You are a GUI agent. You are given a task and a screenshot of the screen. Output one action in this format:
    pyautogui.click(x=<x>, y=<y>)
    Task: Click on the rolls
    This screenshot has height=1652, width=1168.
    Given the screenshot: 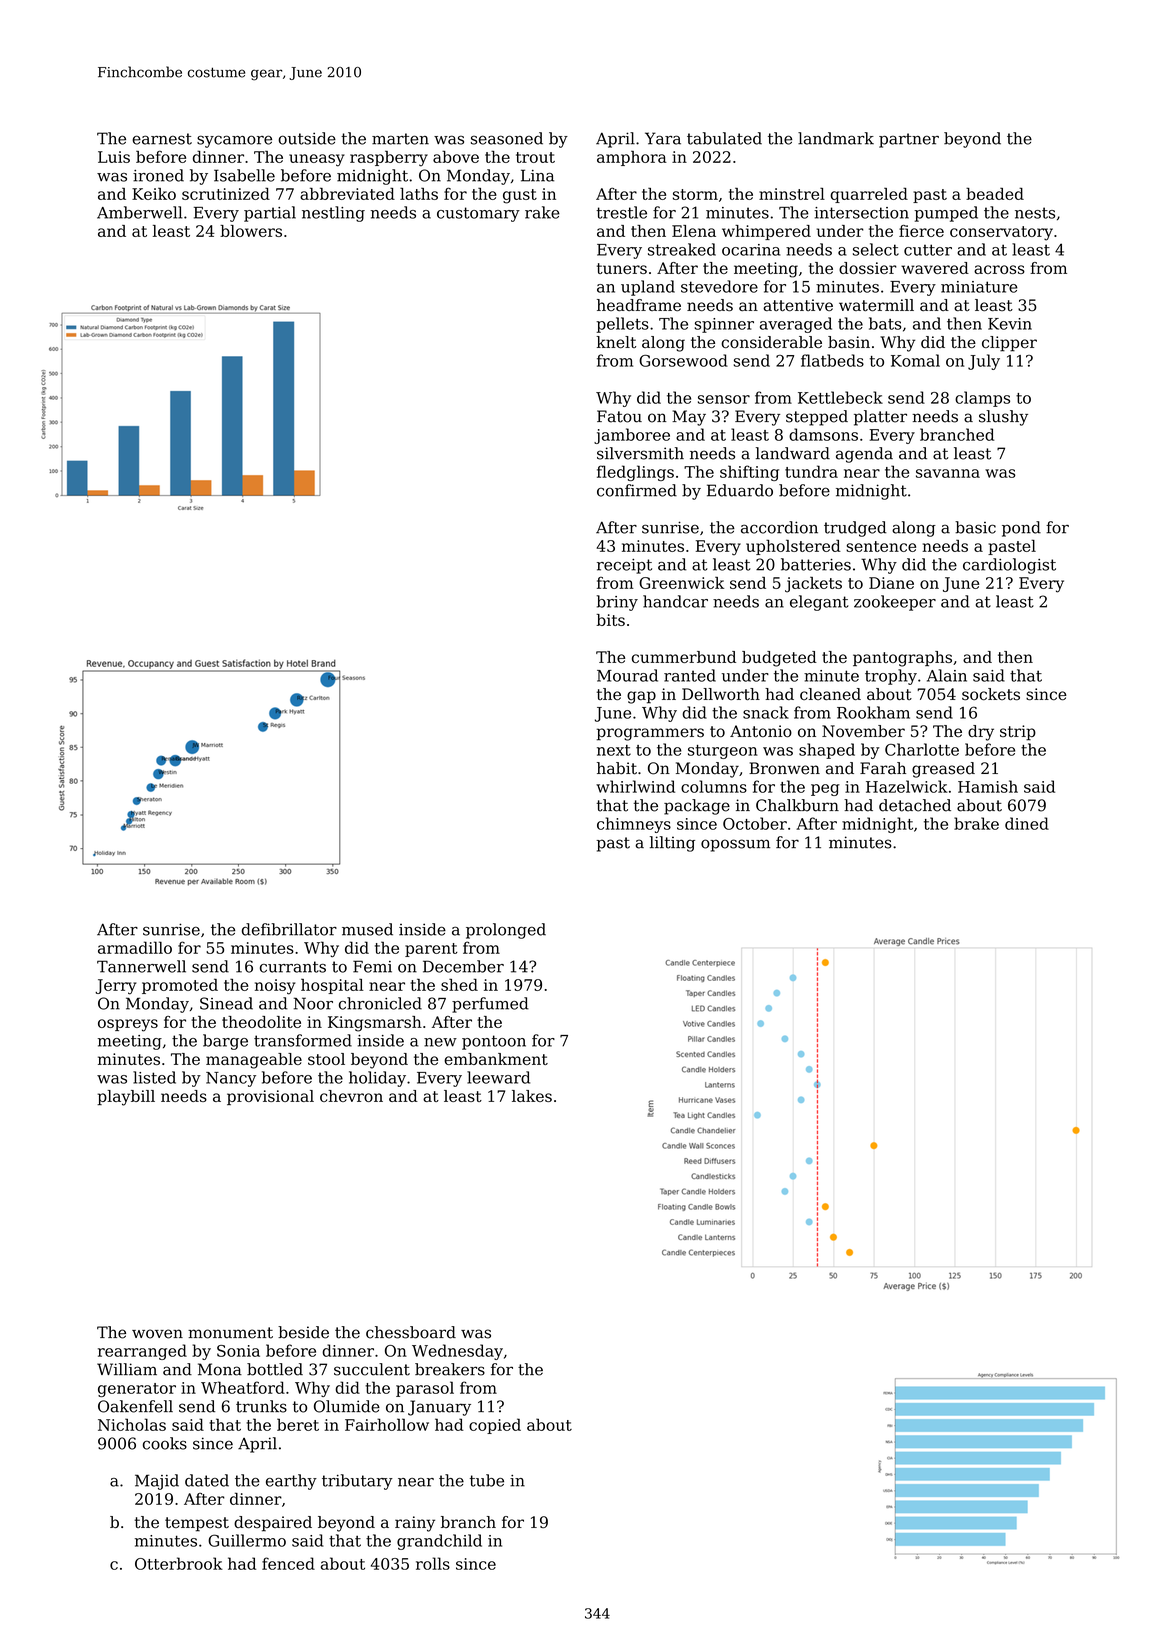 What is the action you would take?
    pyautogui.click(x=433, y=1563)
